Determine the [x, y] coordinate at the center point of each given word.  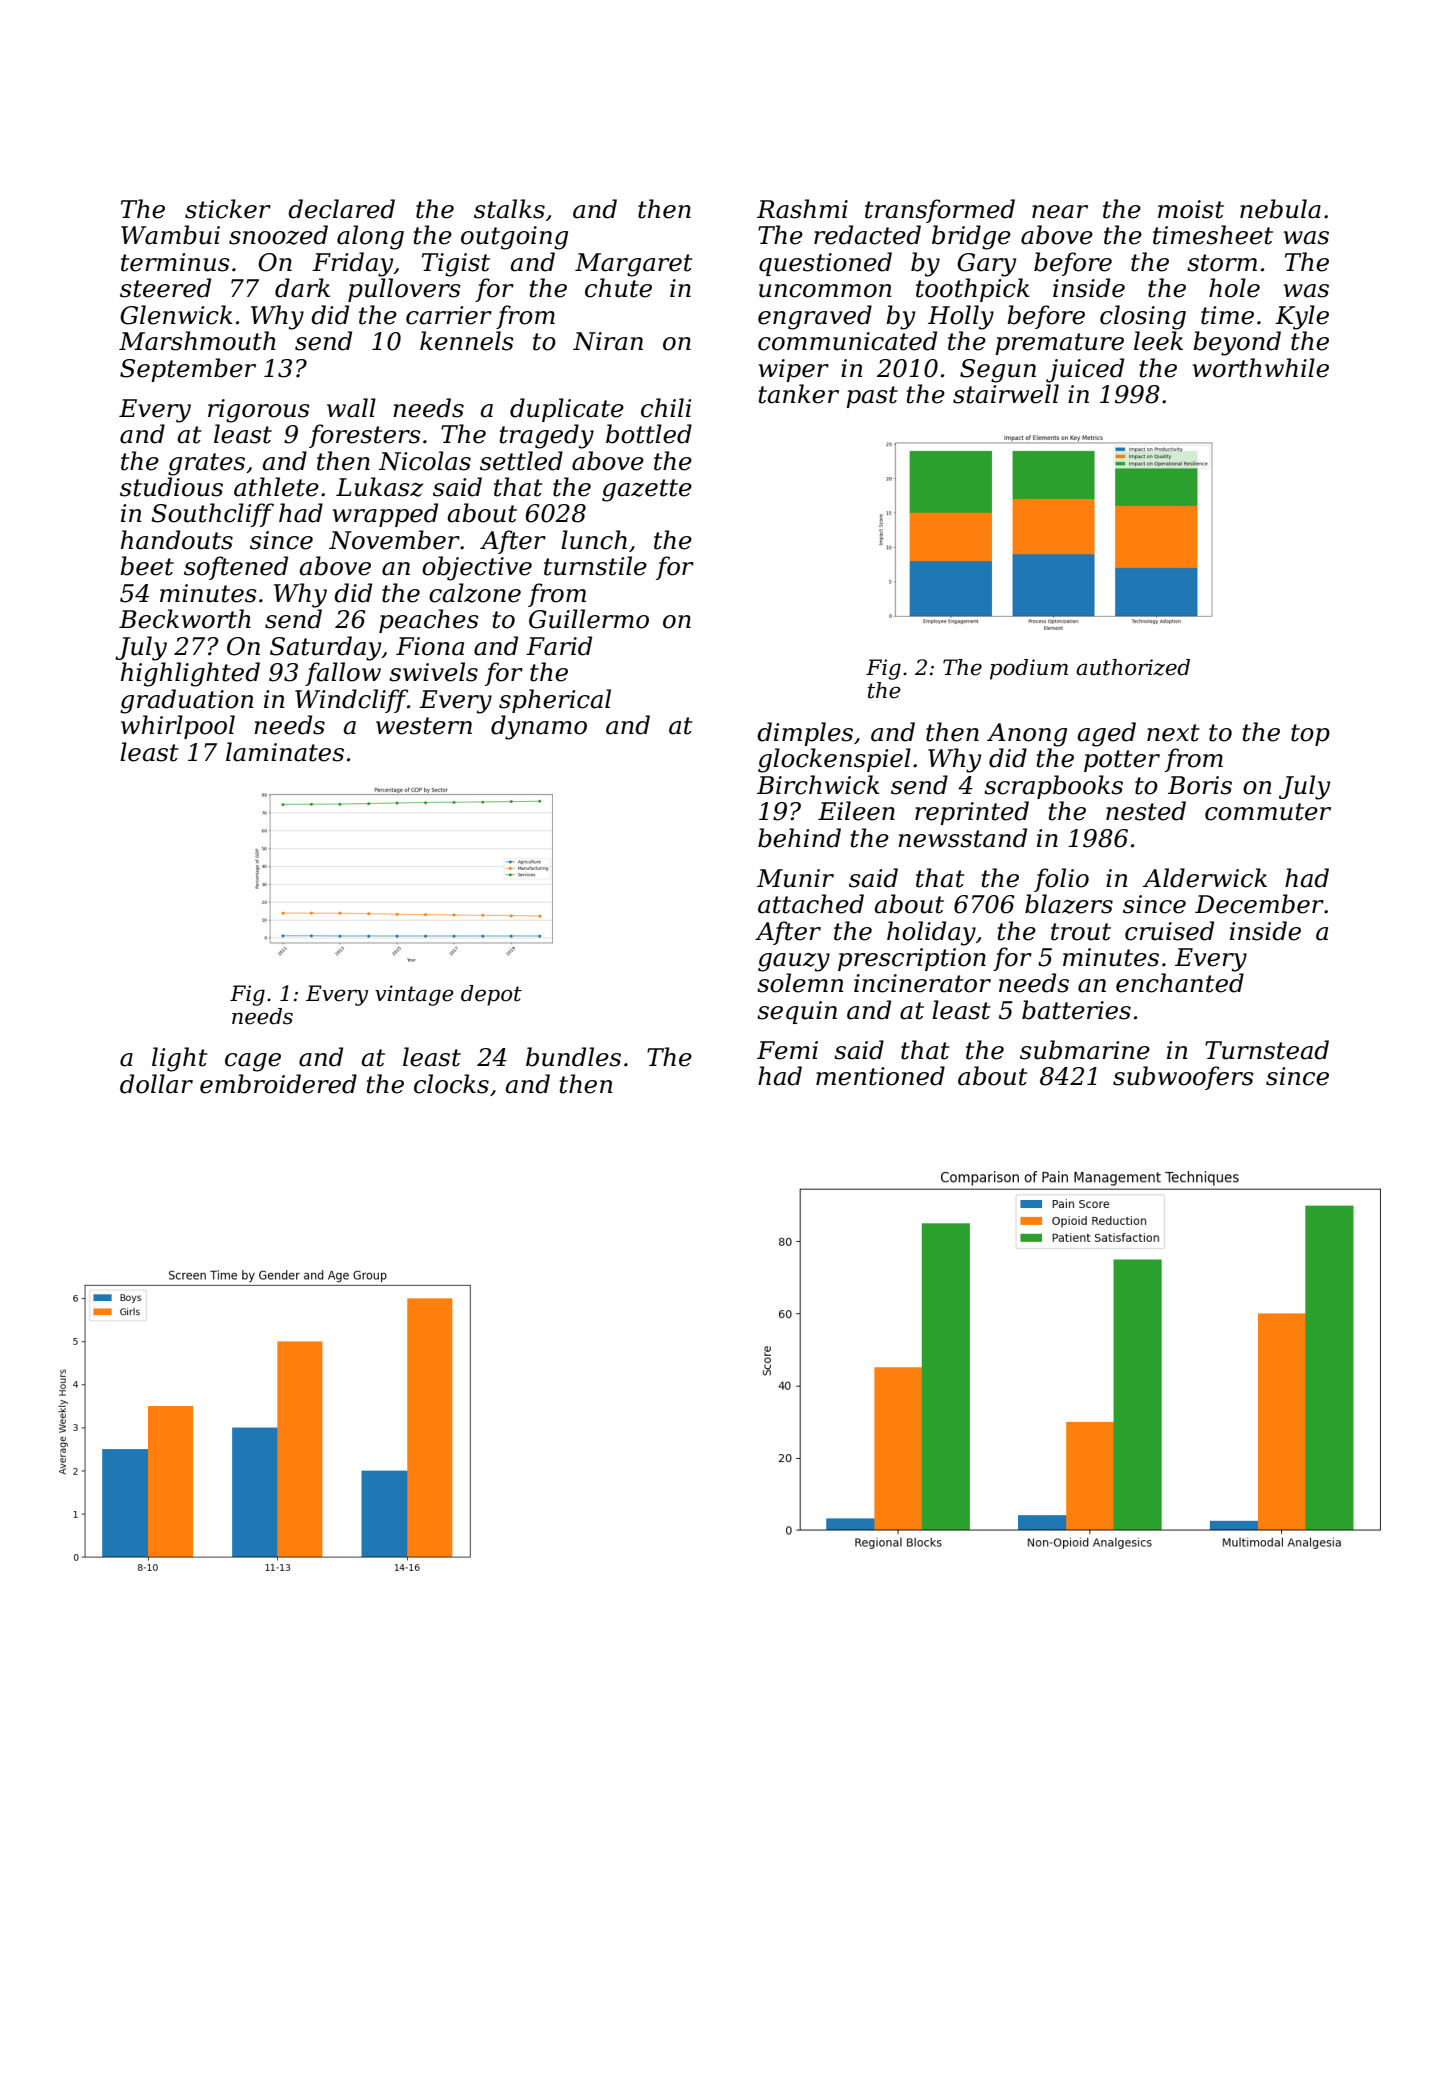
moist [1191, 209]
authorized [1133, 667]
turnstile [595, 566]
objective [477, 568]
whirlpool [178, 727]
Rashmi [802, 209]
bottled [649, 434]
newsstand [962, 838]
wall [351, 408]
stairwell [1006, 394]
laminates [285, 752]
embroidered [278, 1084]
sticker [228, 209]
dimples [805, 734]
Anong [1027, 735]
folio [1061, 880]
